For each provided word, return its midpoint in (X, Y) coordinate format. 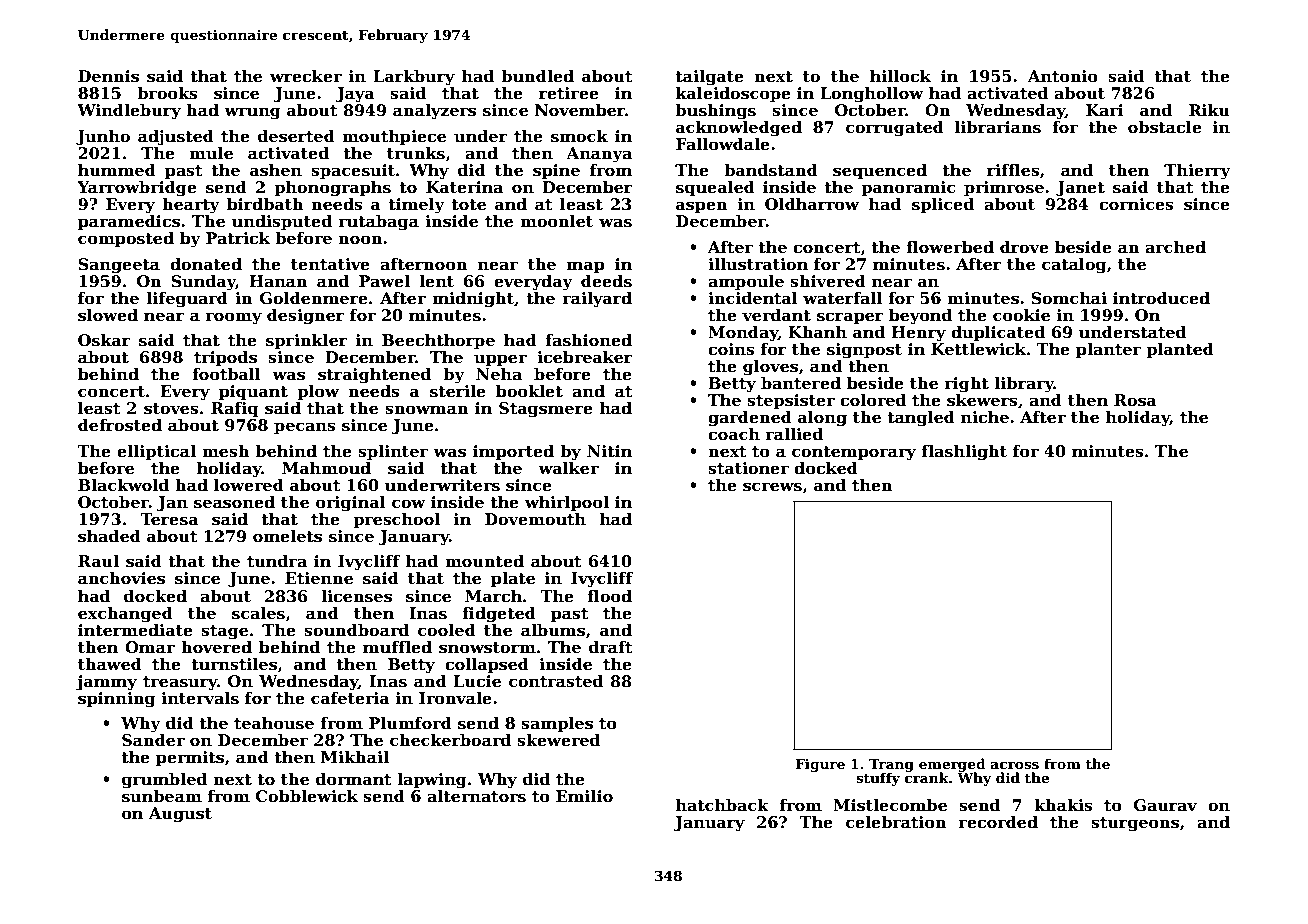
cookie (1021, 315)
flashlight (964, 453)
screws (772, 487)
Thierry (1197, 172)
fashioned (588, 340)
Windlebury (129, 112)
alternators (476, 796)
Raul (98, 561)
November (580, 110)
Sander (153, 740)
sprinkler (307, 342)
